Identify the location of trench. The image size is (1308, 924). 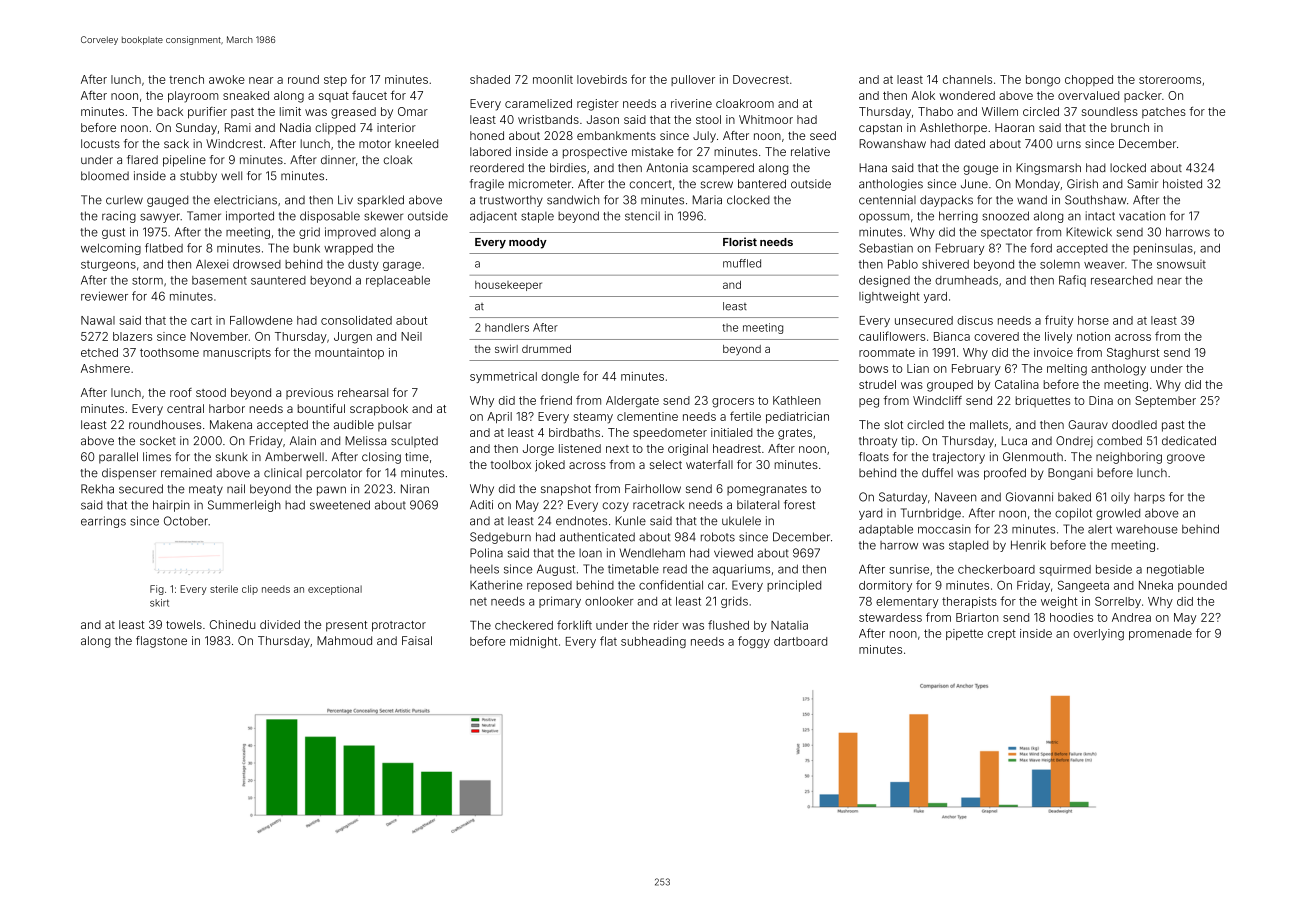
(186, 79).
